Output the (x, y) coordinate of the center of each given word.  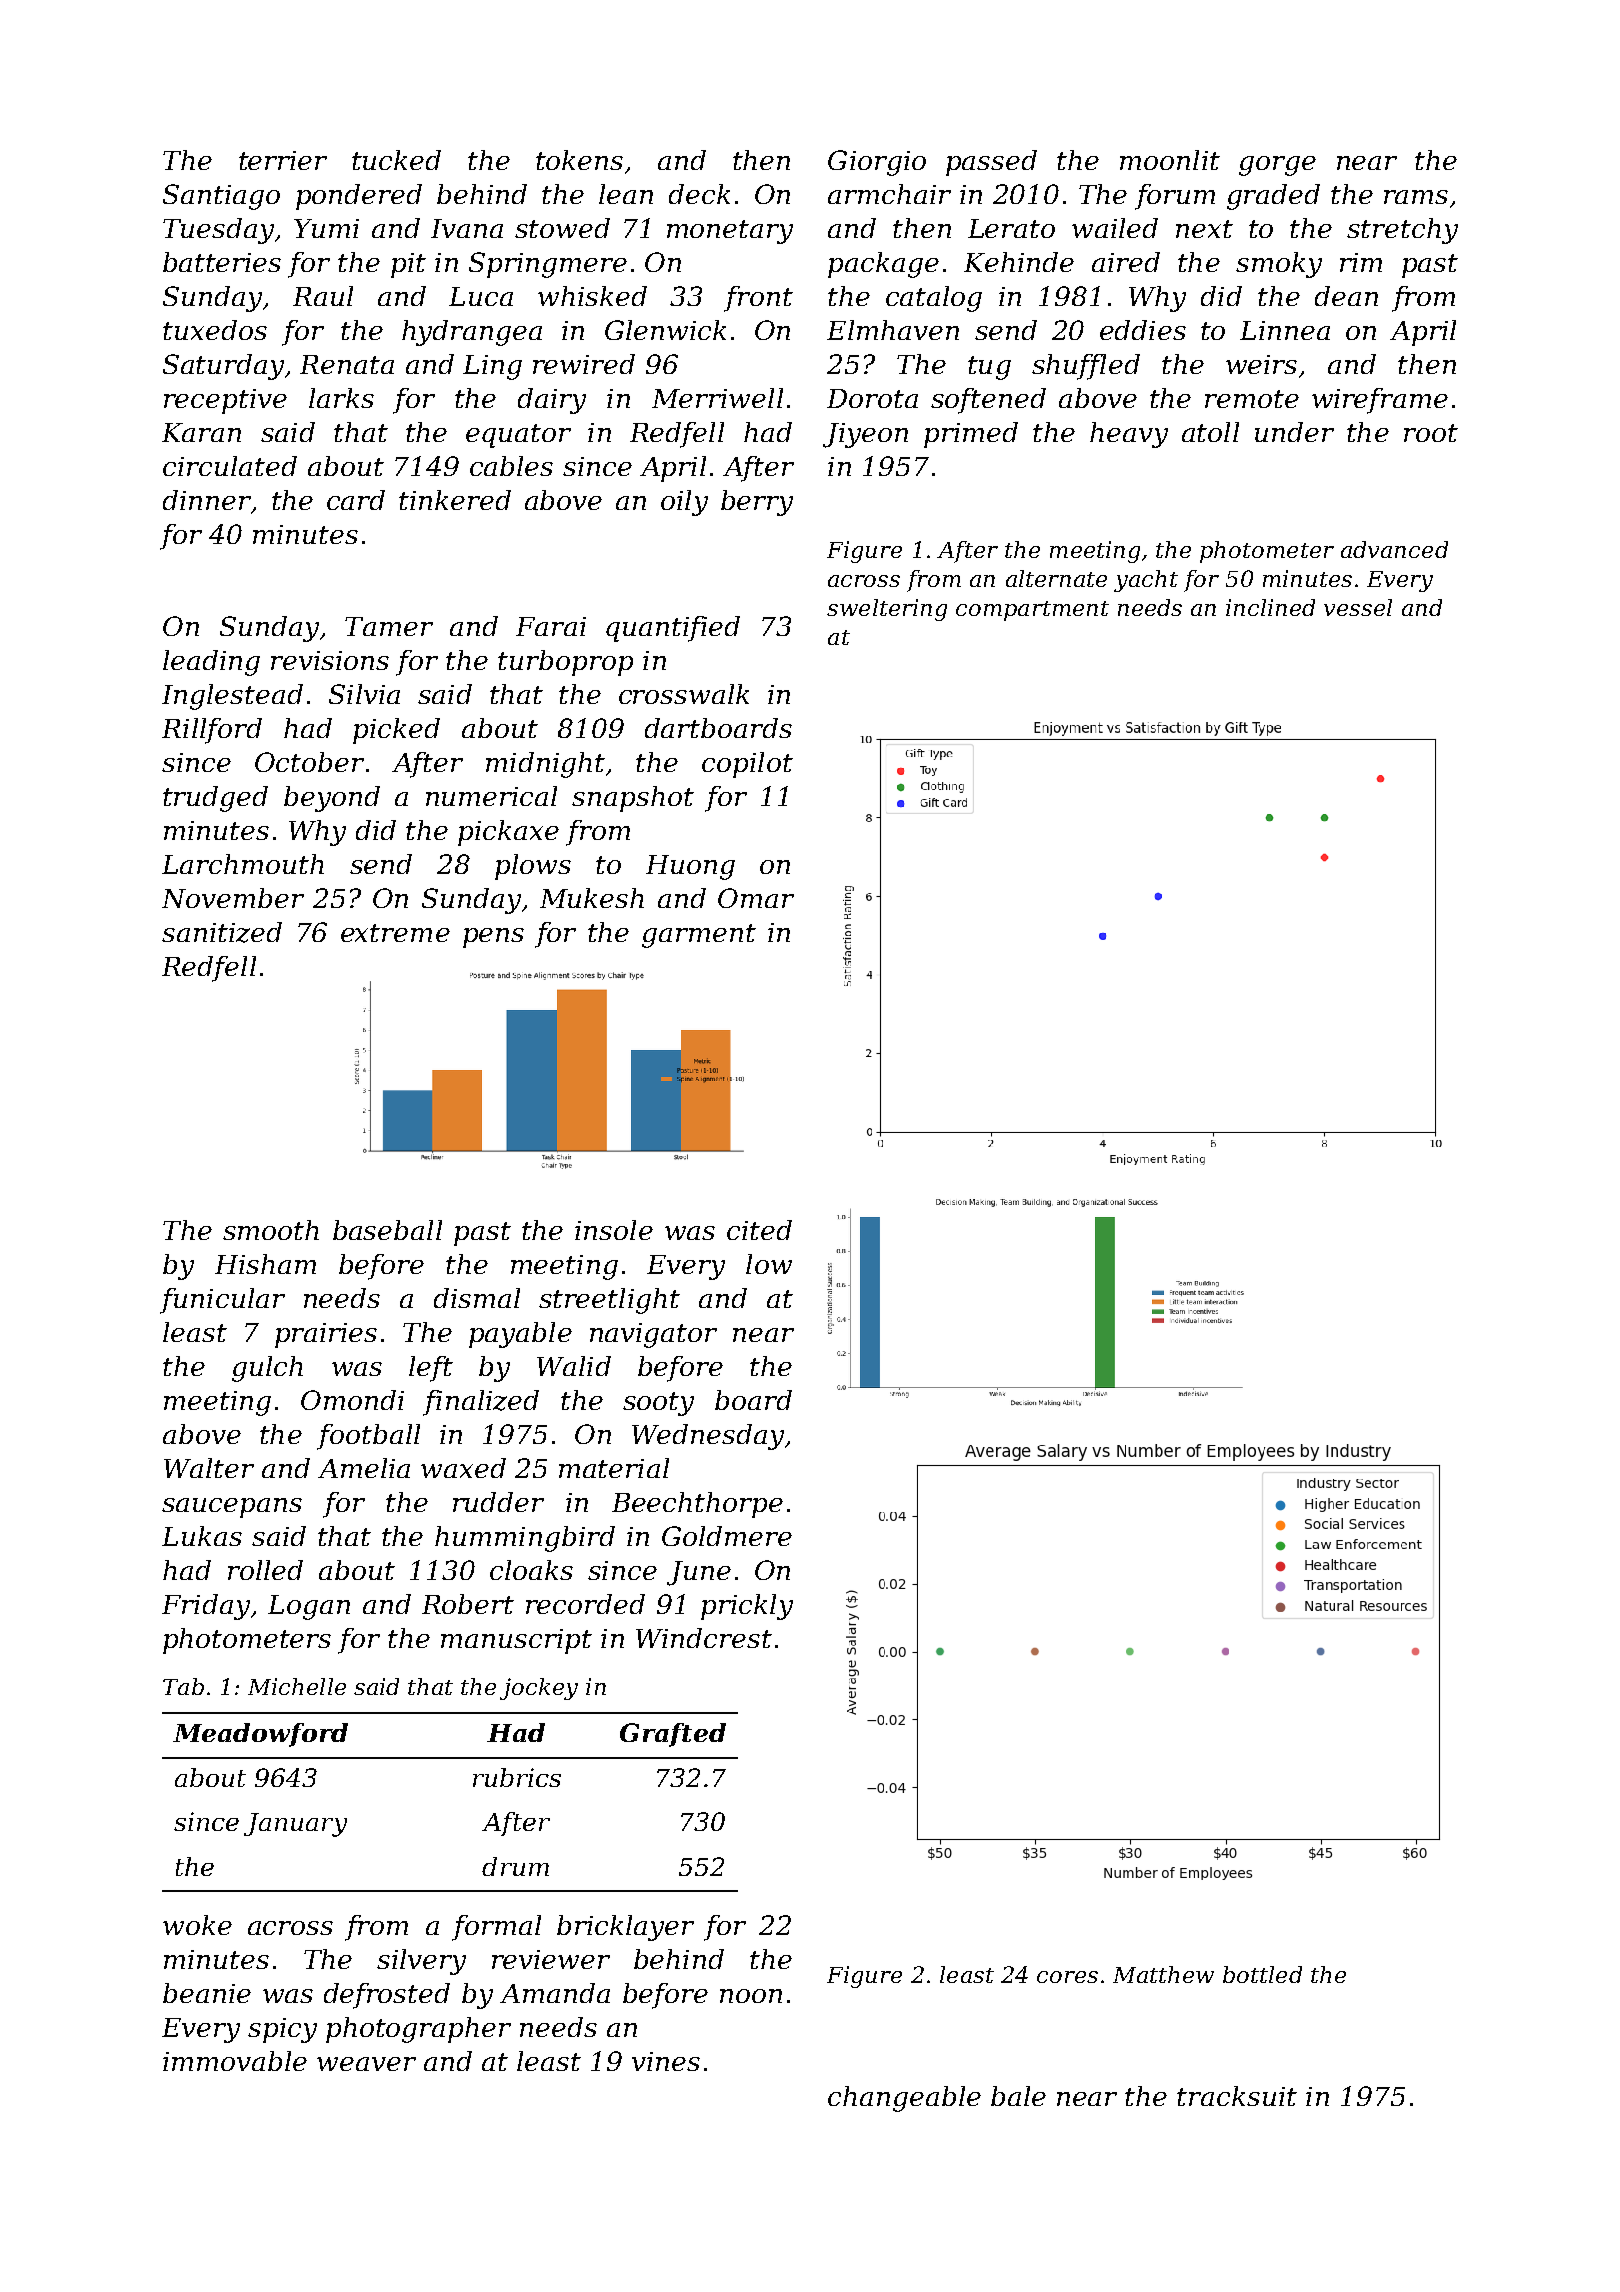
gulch (267, 1369)
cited (759, 1230)
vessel (1358, 607)
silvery (421, 1962)
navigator (653, 1335)
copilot (747, 765)
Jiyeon (865, 435)
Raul (323, 296)
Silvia (364, 694)
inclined (1270, 607)
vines (666, 2061)
